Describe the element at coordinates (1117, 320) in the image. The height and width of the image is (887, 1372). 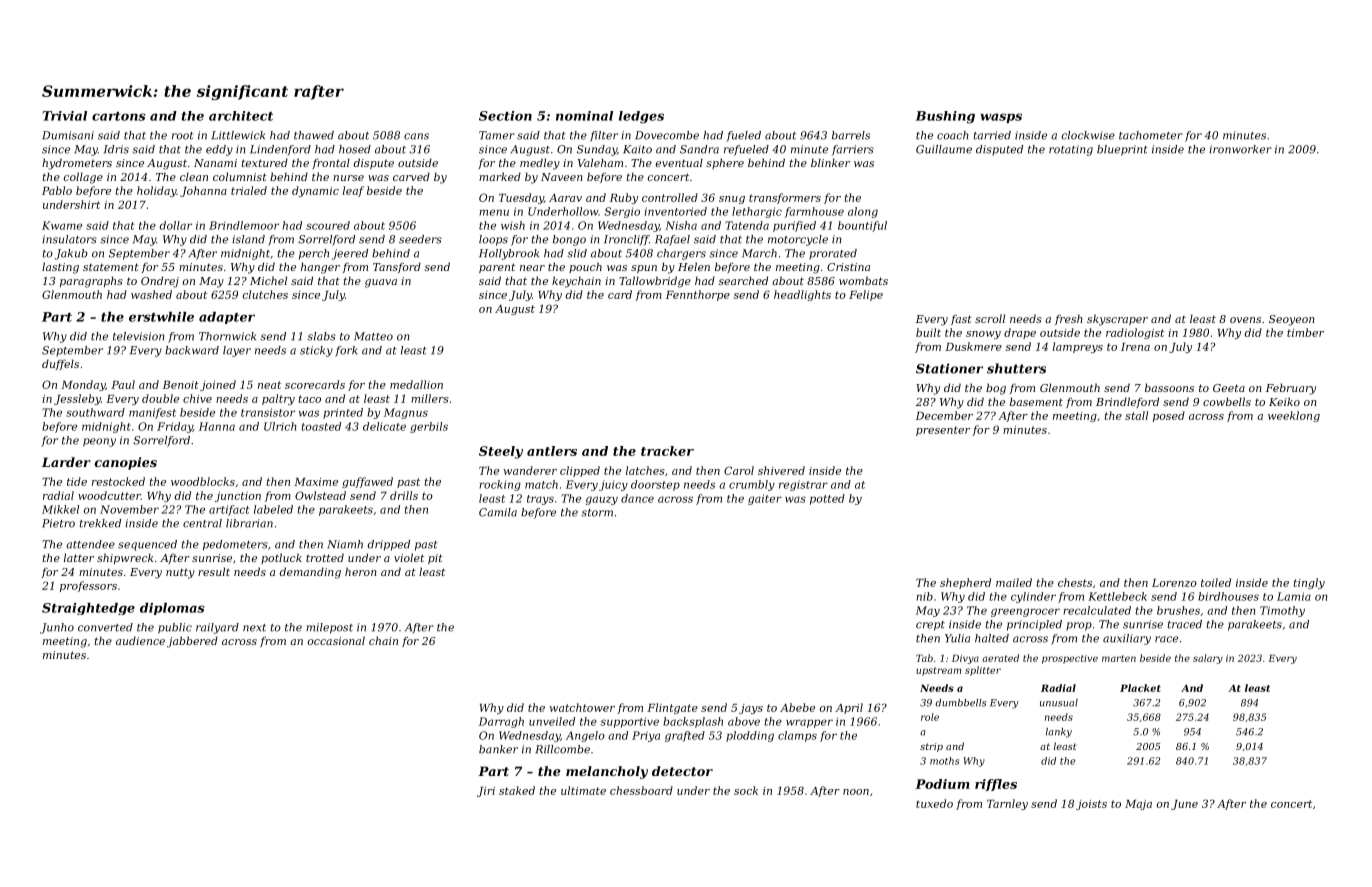
I see `skyscraper` at that location.
